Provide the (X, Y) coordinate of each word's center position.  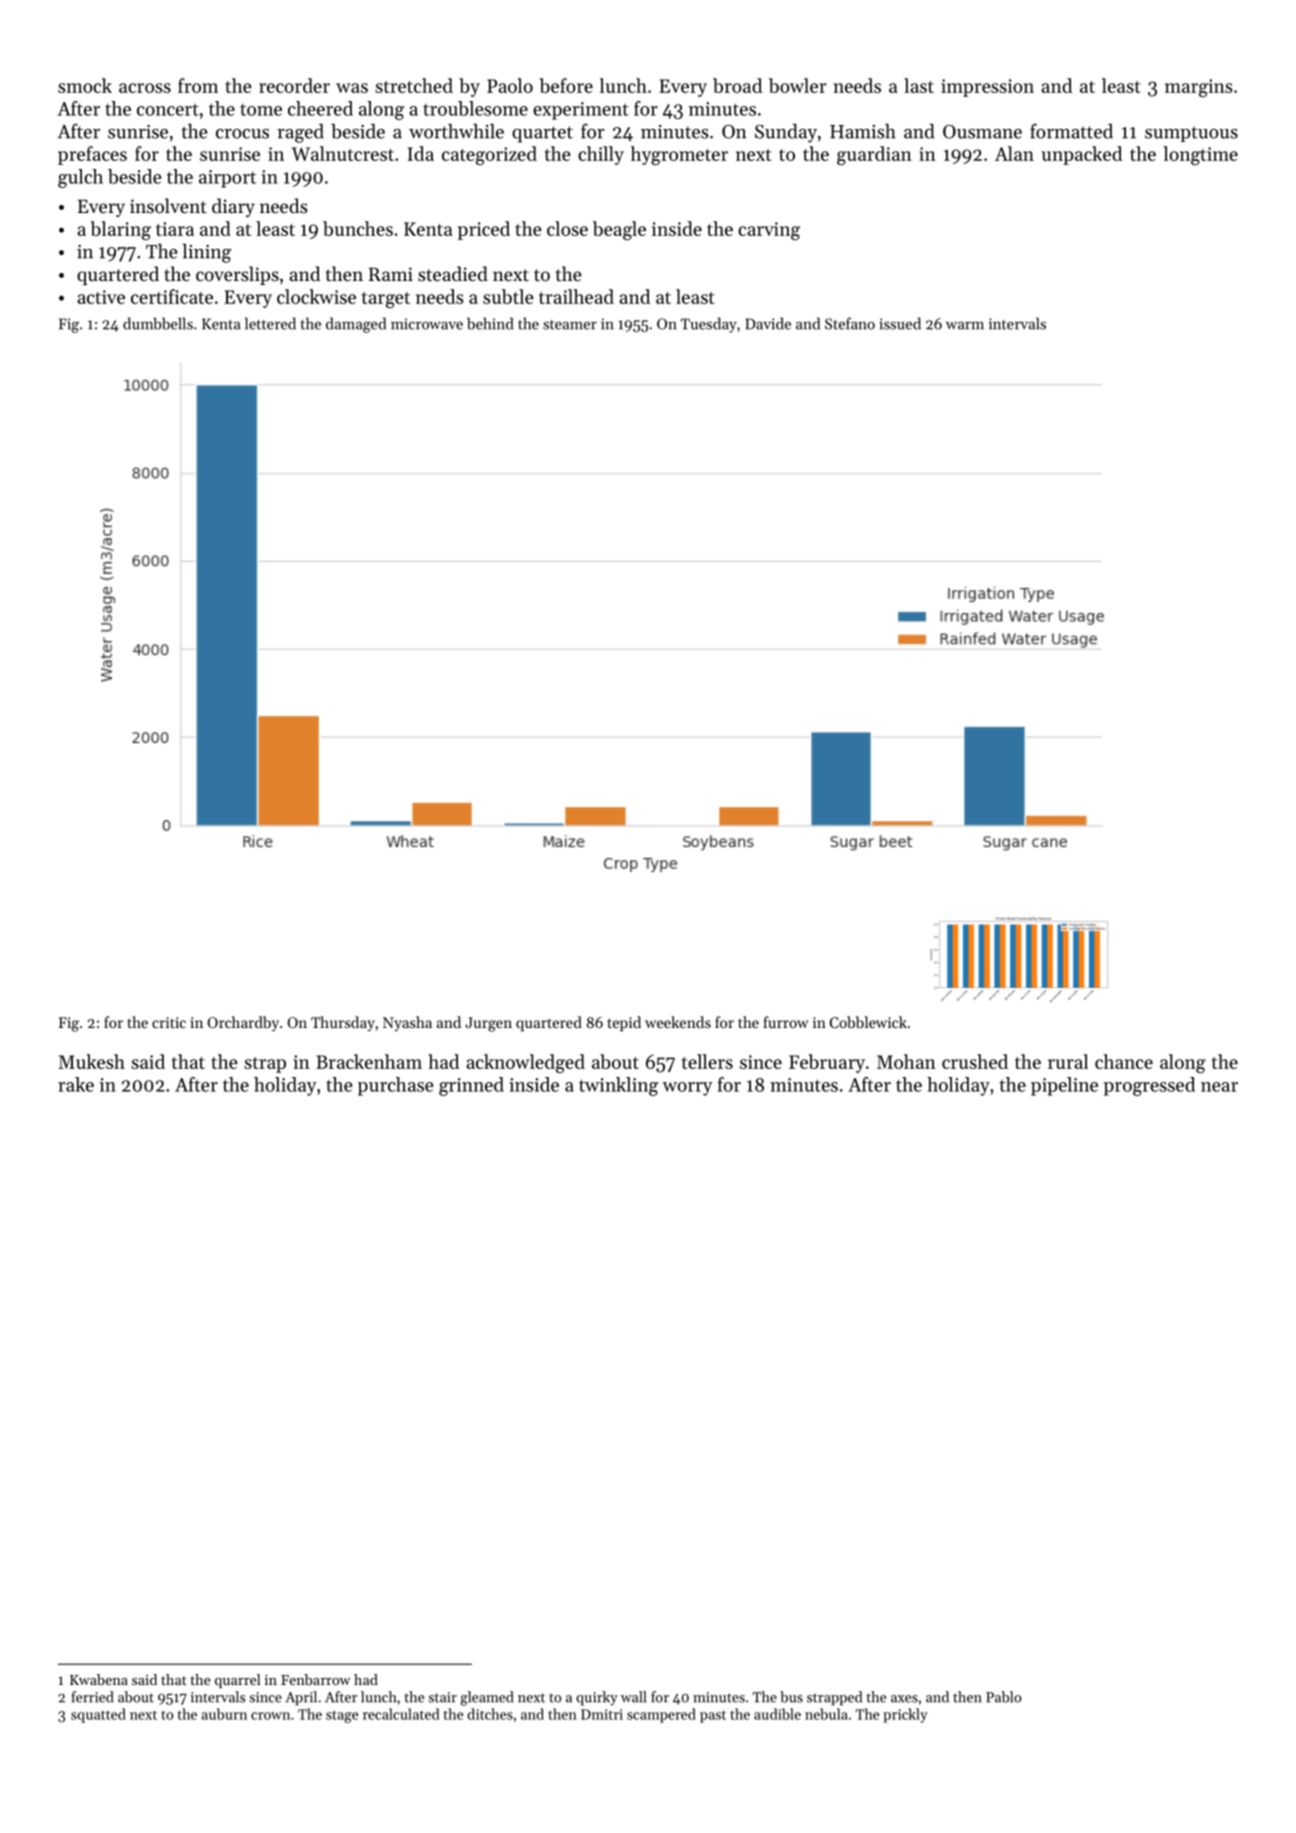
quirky (597, 1698)
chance (1124, 1061)
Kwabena (99, 1679)
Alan (1014, 153)
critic (169, 1022)
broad (737, 85)
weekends (678, 1022)
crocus (242, 134)
